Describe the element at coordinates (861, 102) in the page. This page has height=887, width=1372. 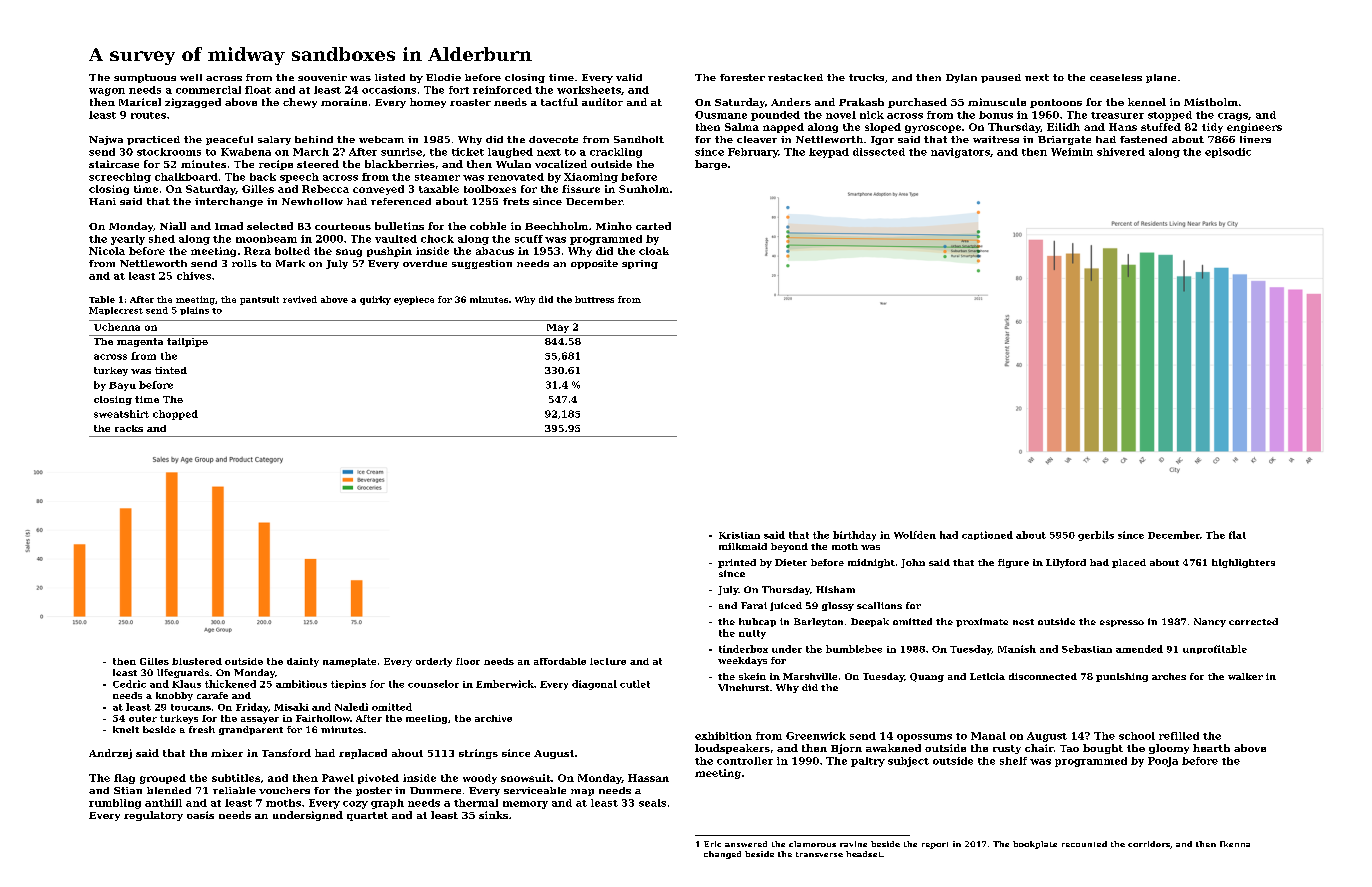
I see `Prakash` at that location.
